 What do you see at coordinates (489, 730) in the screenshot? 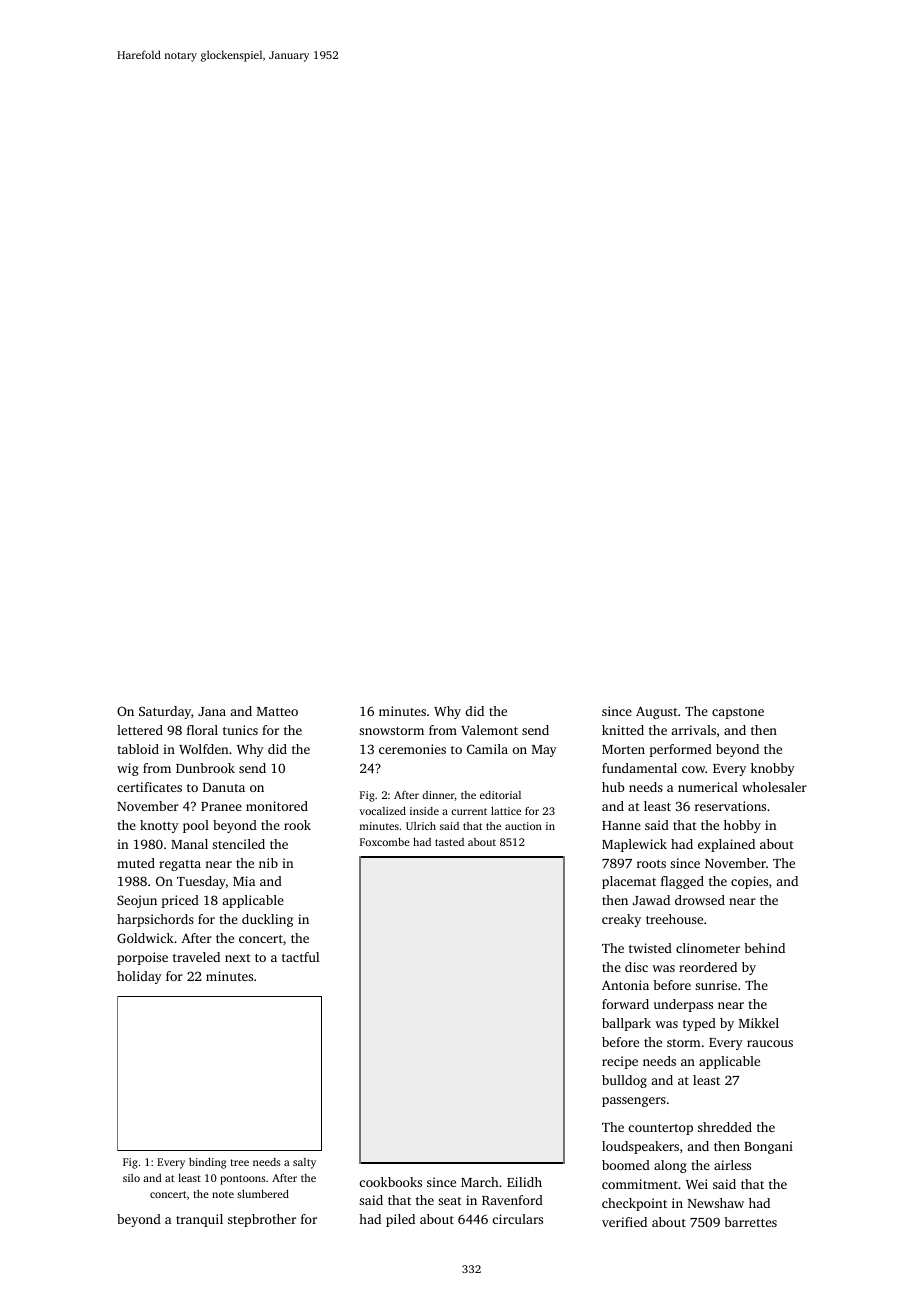
I see `Valemont` at bounding box center [489, 730].
